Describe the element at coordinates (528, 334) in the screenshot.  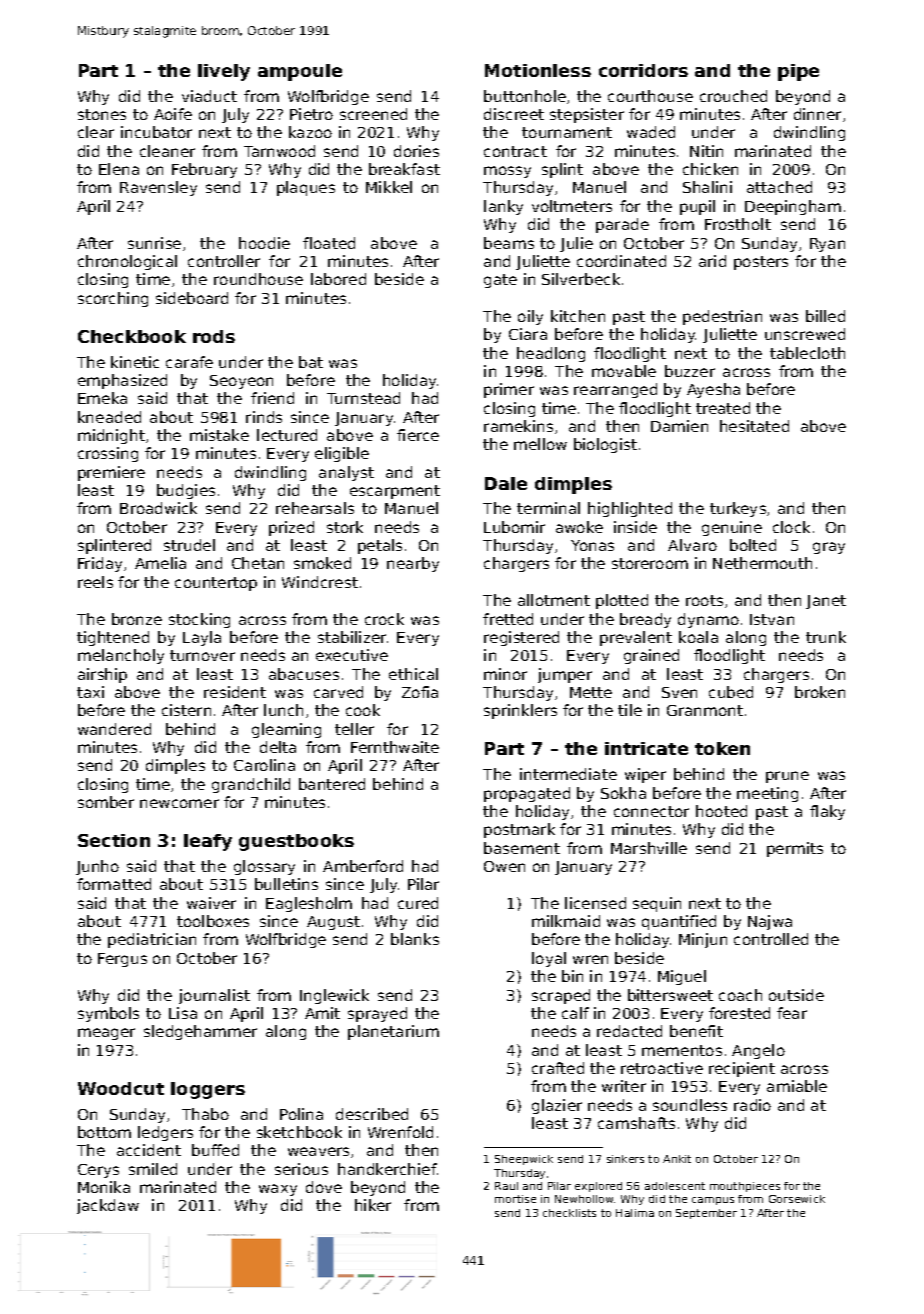
I see `Ciara` at that location.
